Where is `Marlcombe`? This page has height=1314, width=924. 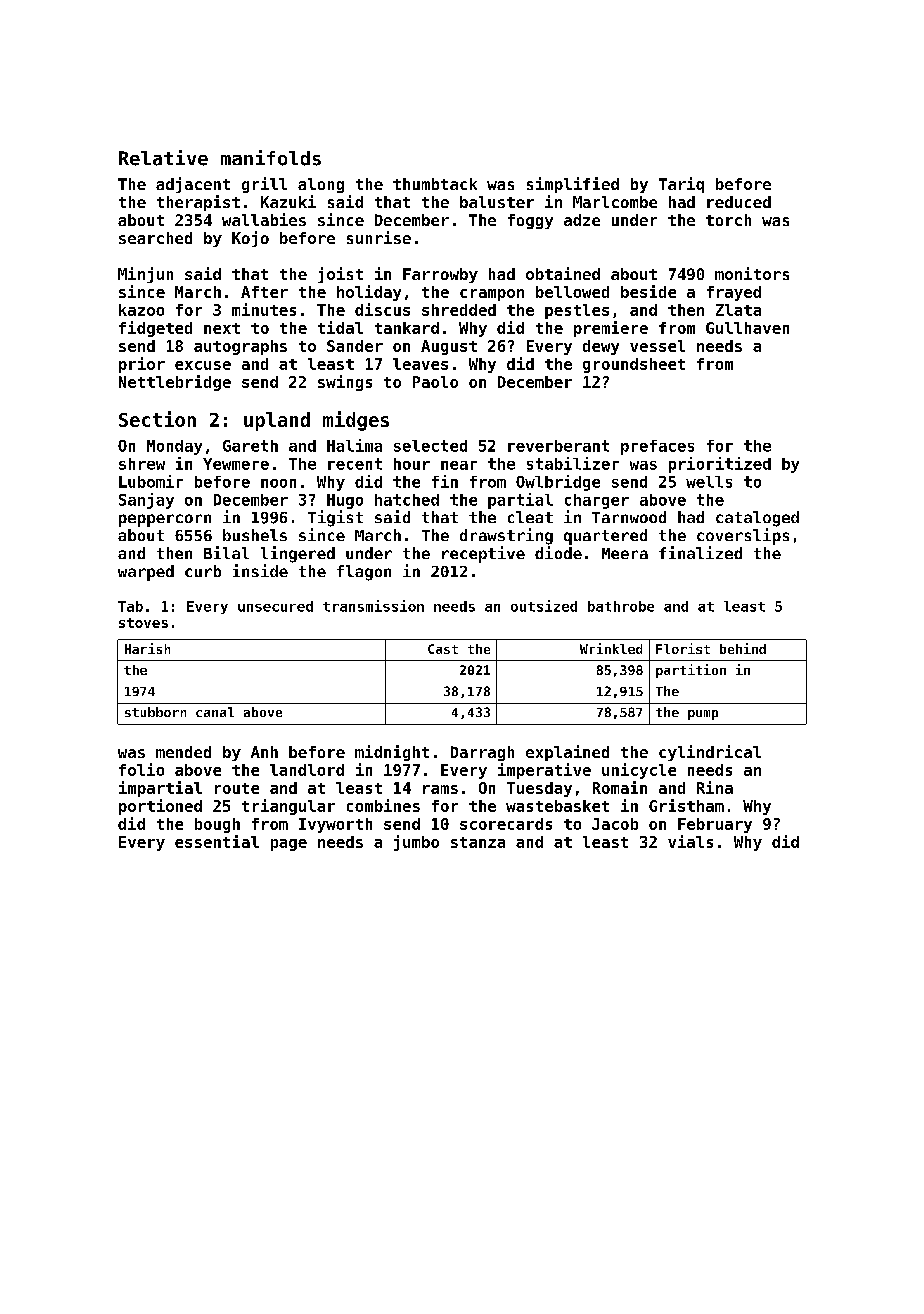 Marlcombe is located at coordinates (615, 202).
